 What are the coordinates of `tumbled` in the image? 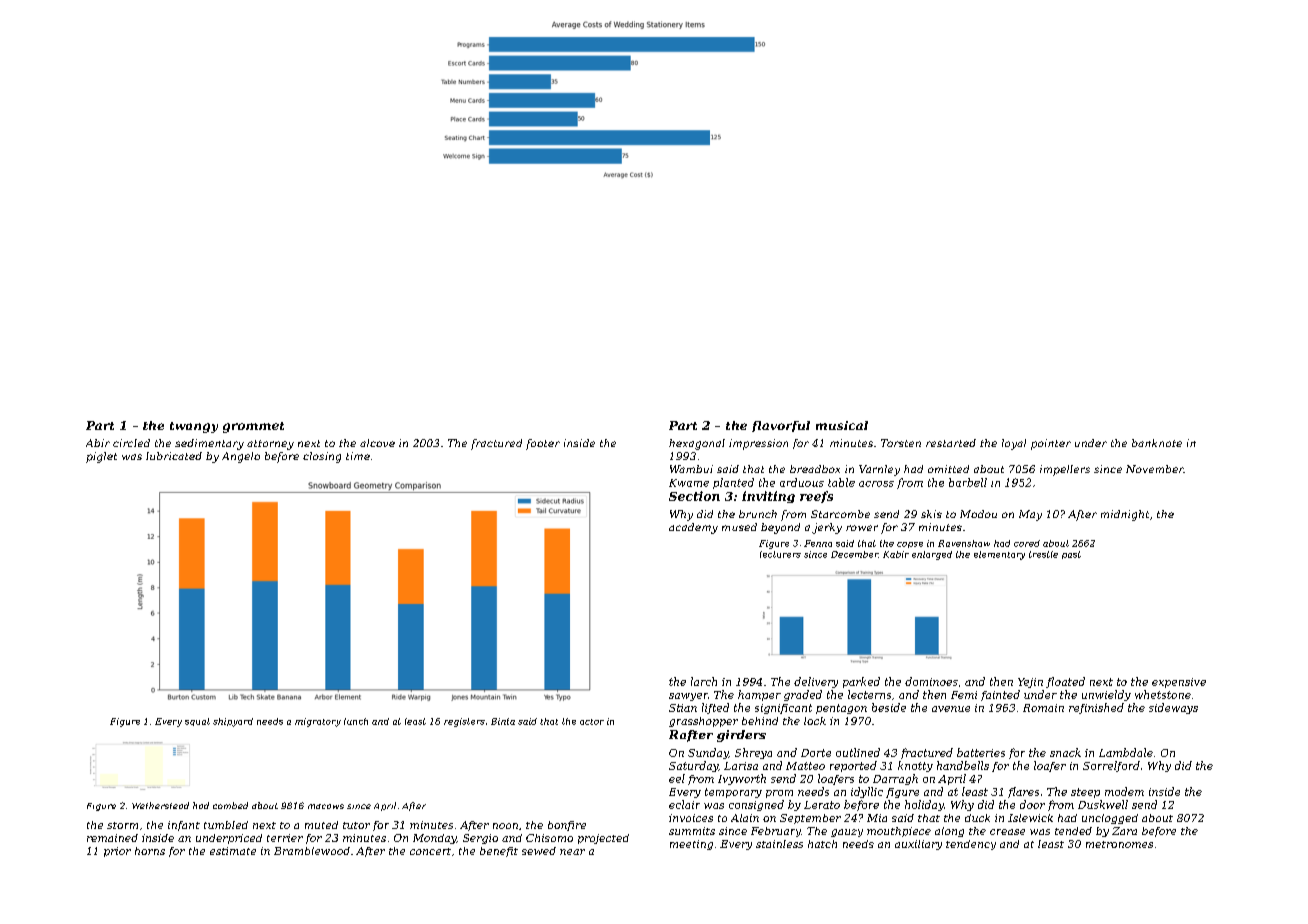 It's located at (226, 825).
